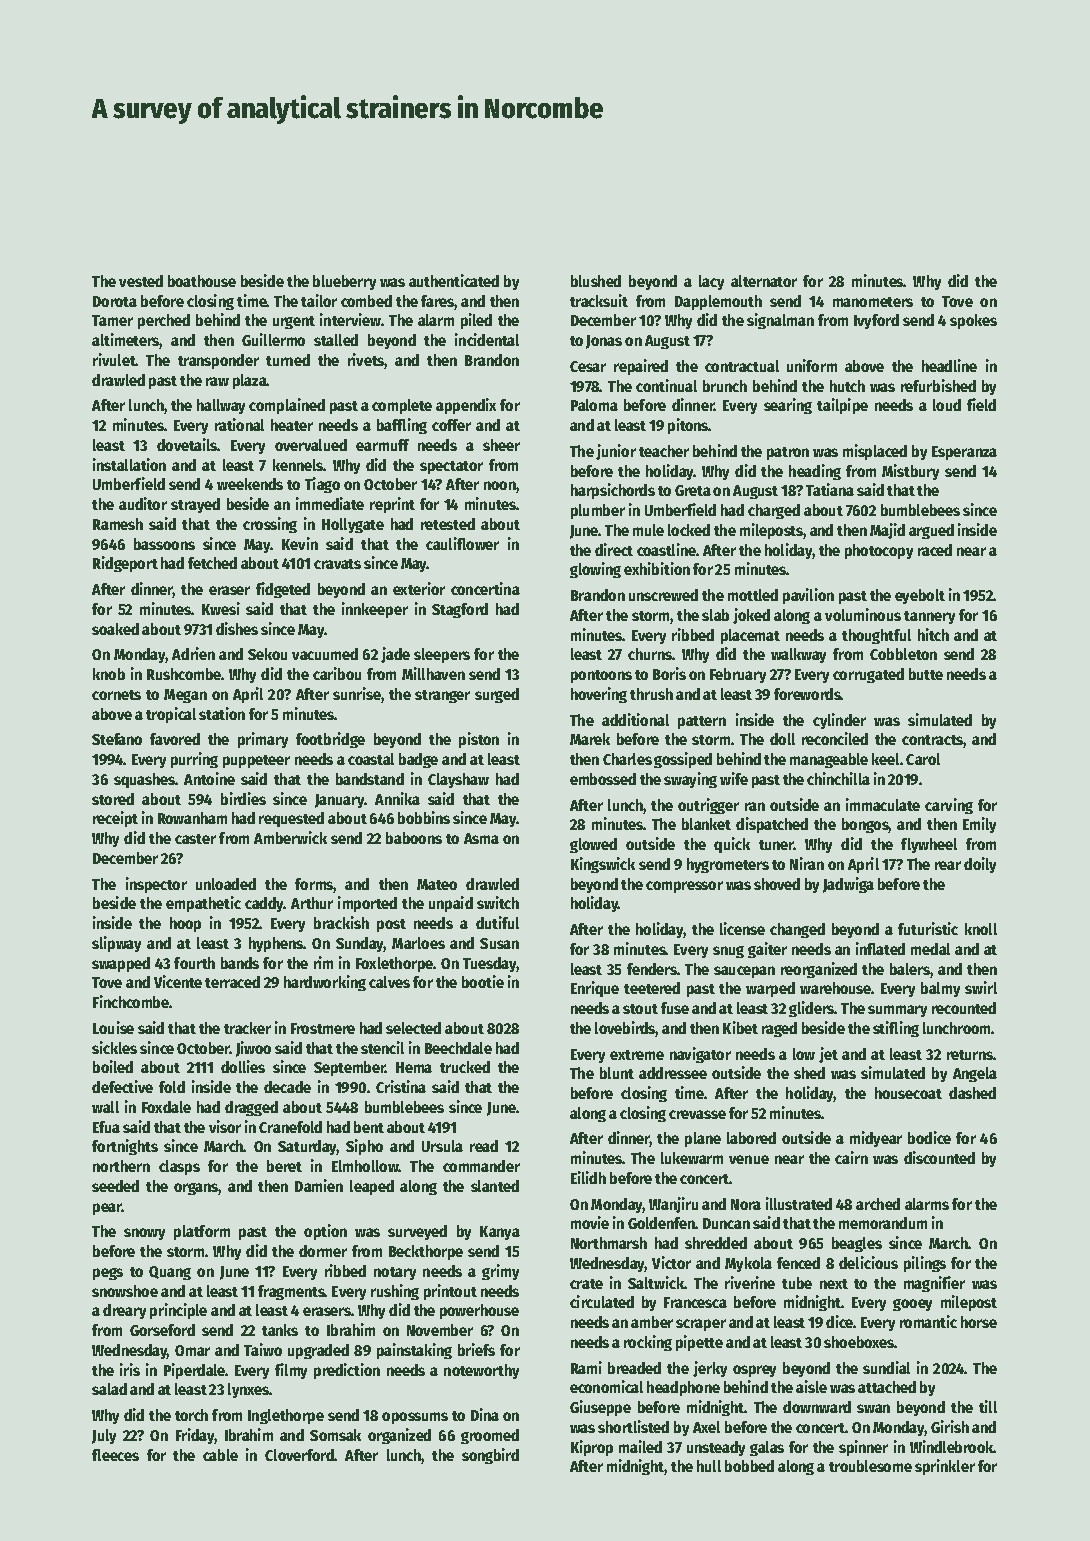 Image resolution: width=1090 pixels, height=1541 pixels. What do you see at coordinates (202, 1232) in the image?
I see `platform` at bounding box center [202, 1232].
